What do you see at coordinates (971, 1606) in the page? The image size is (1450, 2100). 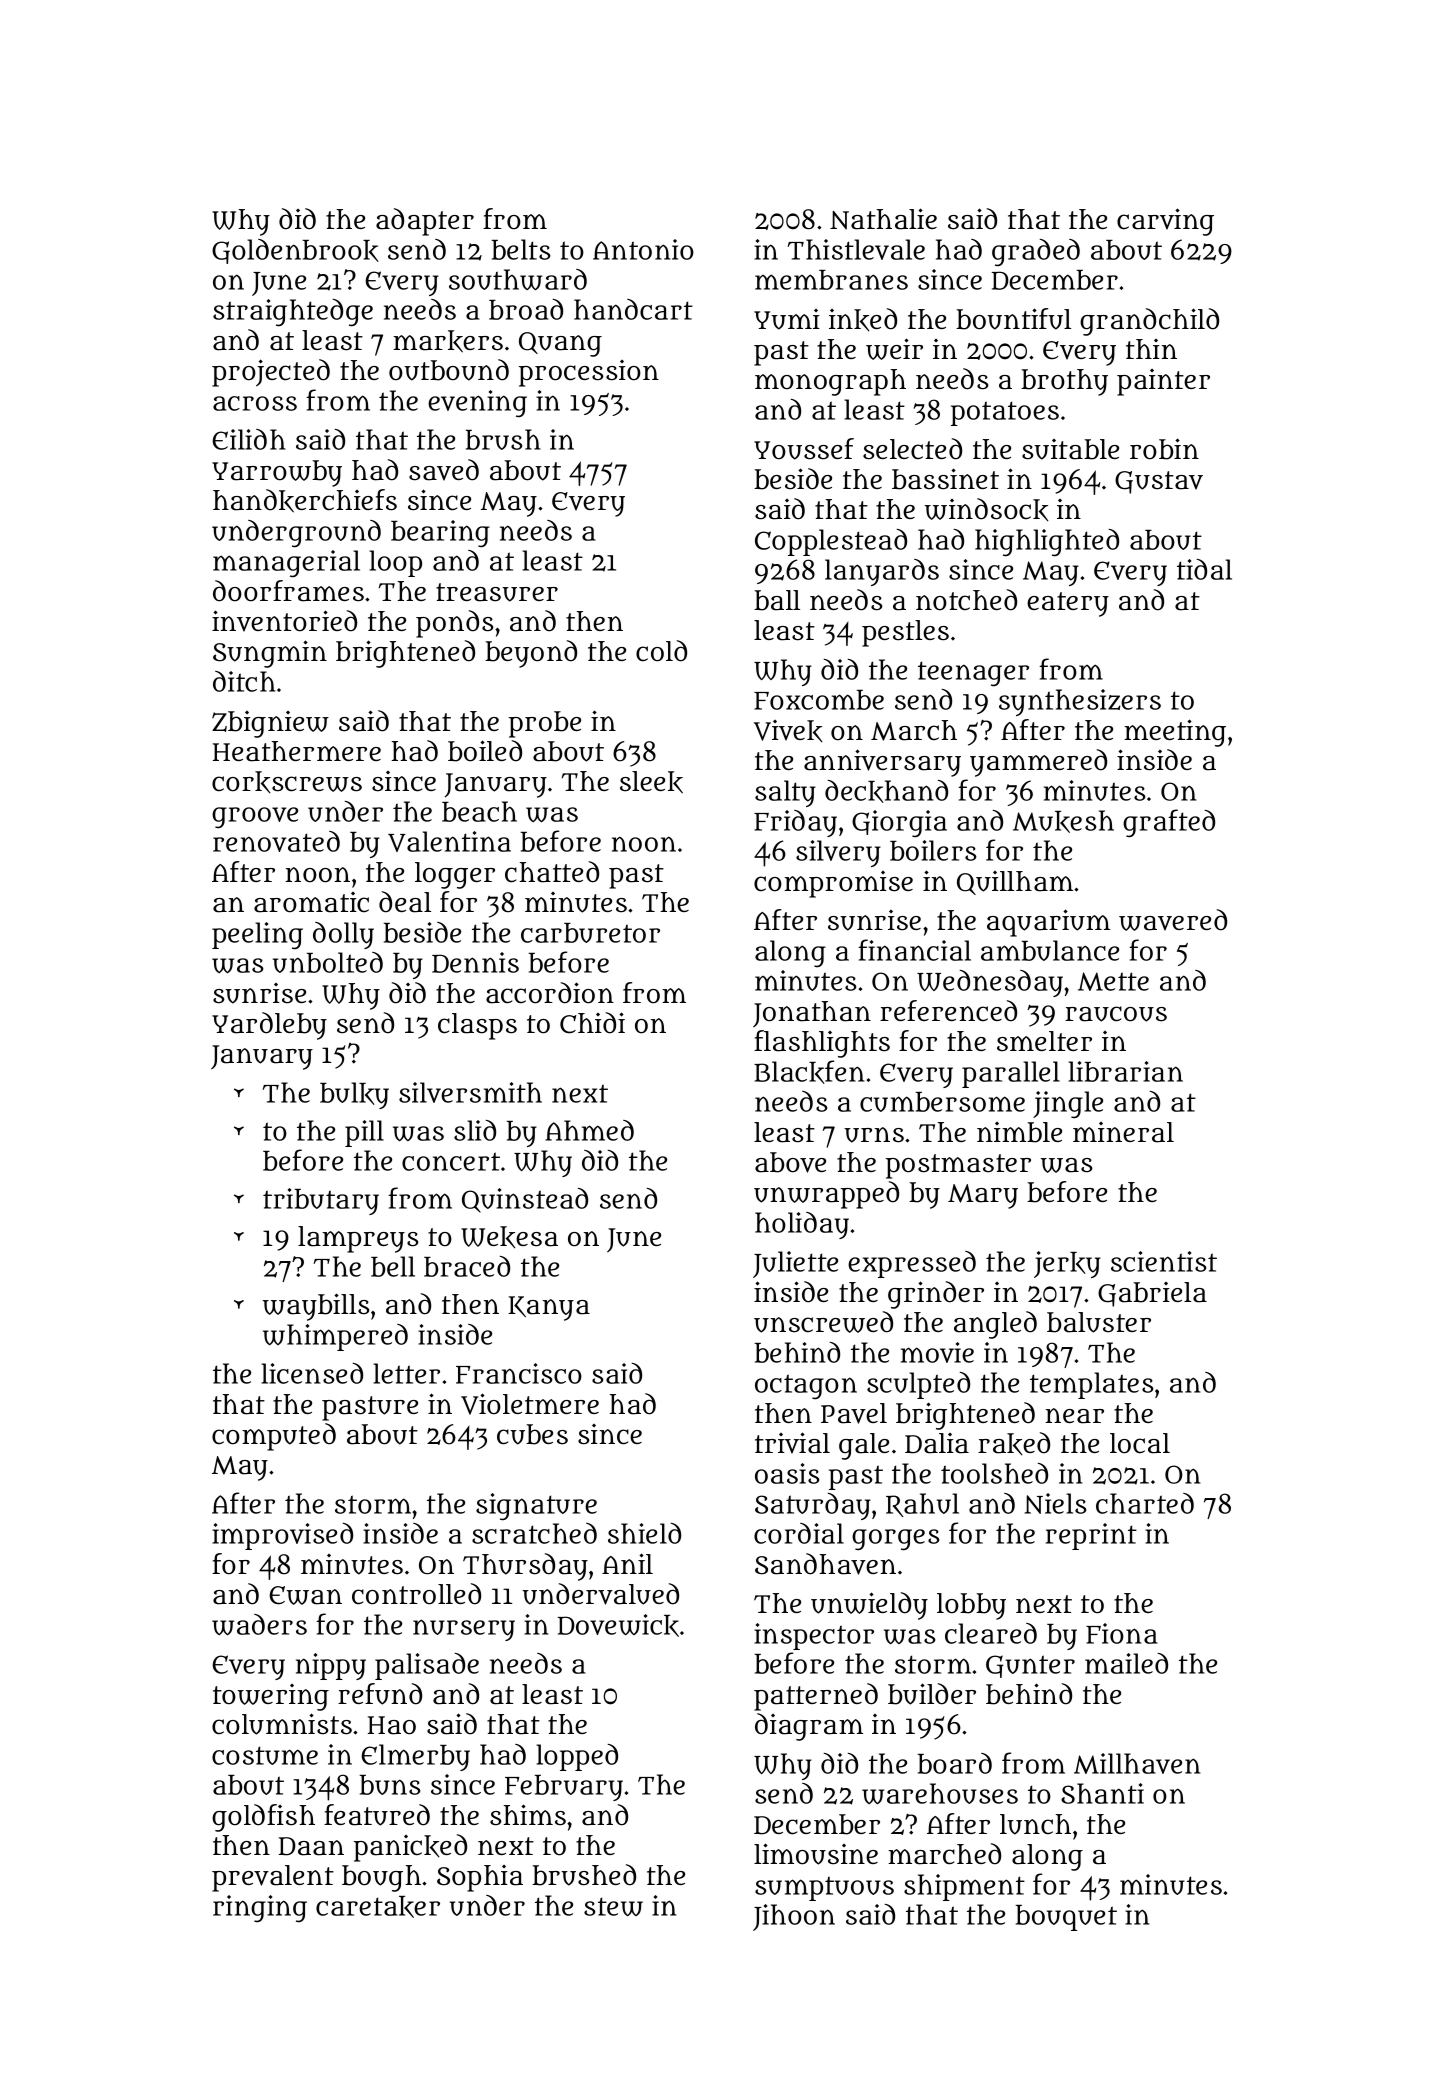 I see `lobby` at bounding box center [971, 1606].
